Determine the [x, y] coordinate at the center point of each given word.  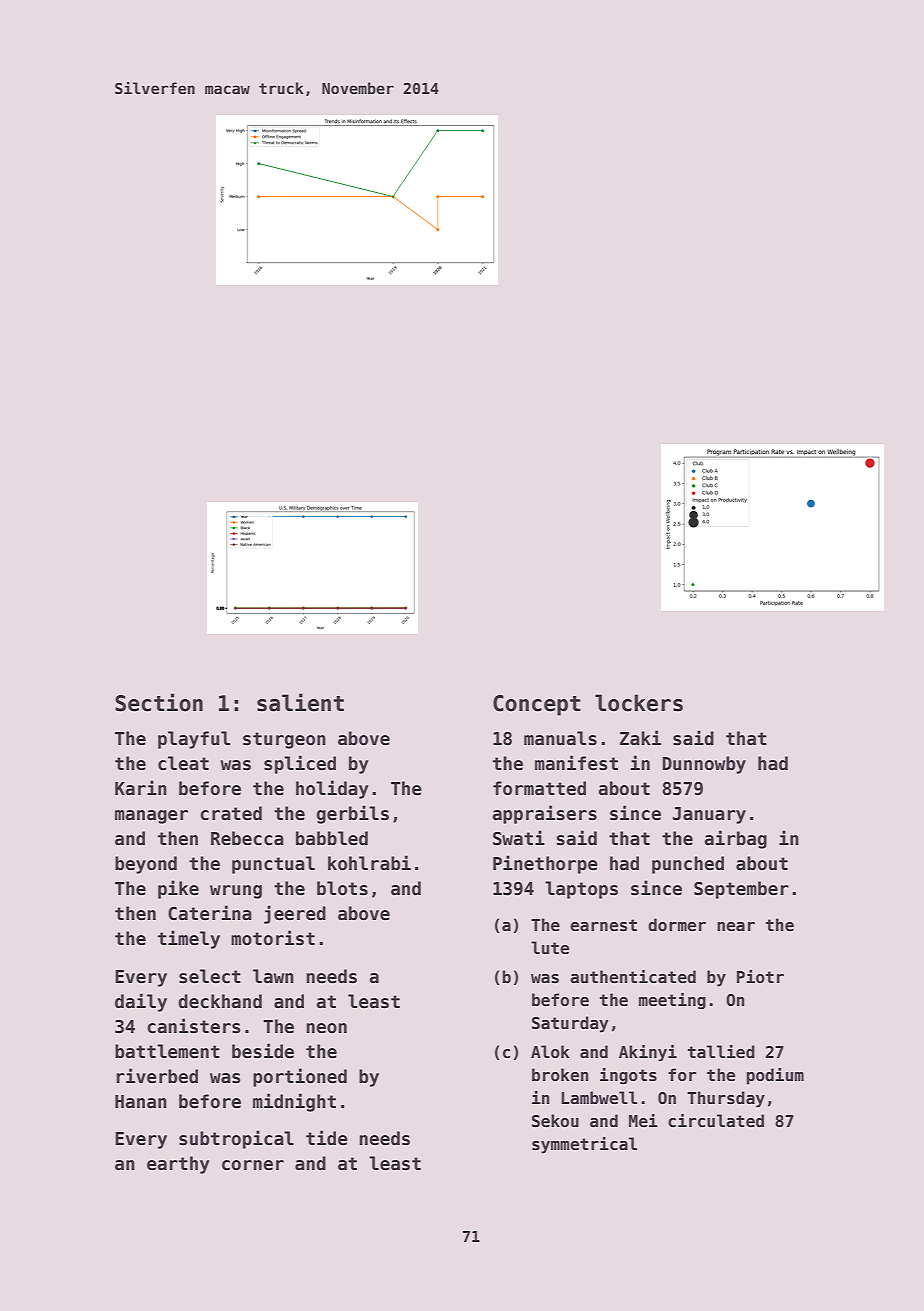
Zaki [640, 738]
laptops [581, 890]
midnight [294, 1102]
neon [326, 1028]
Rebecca [247, 838]
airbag [735, 839]
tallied [721, 1052]
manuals [560, 738]
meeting [672, 1001]
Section [159, 702]
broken [560, 1075]
